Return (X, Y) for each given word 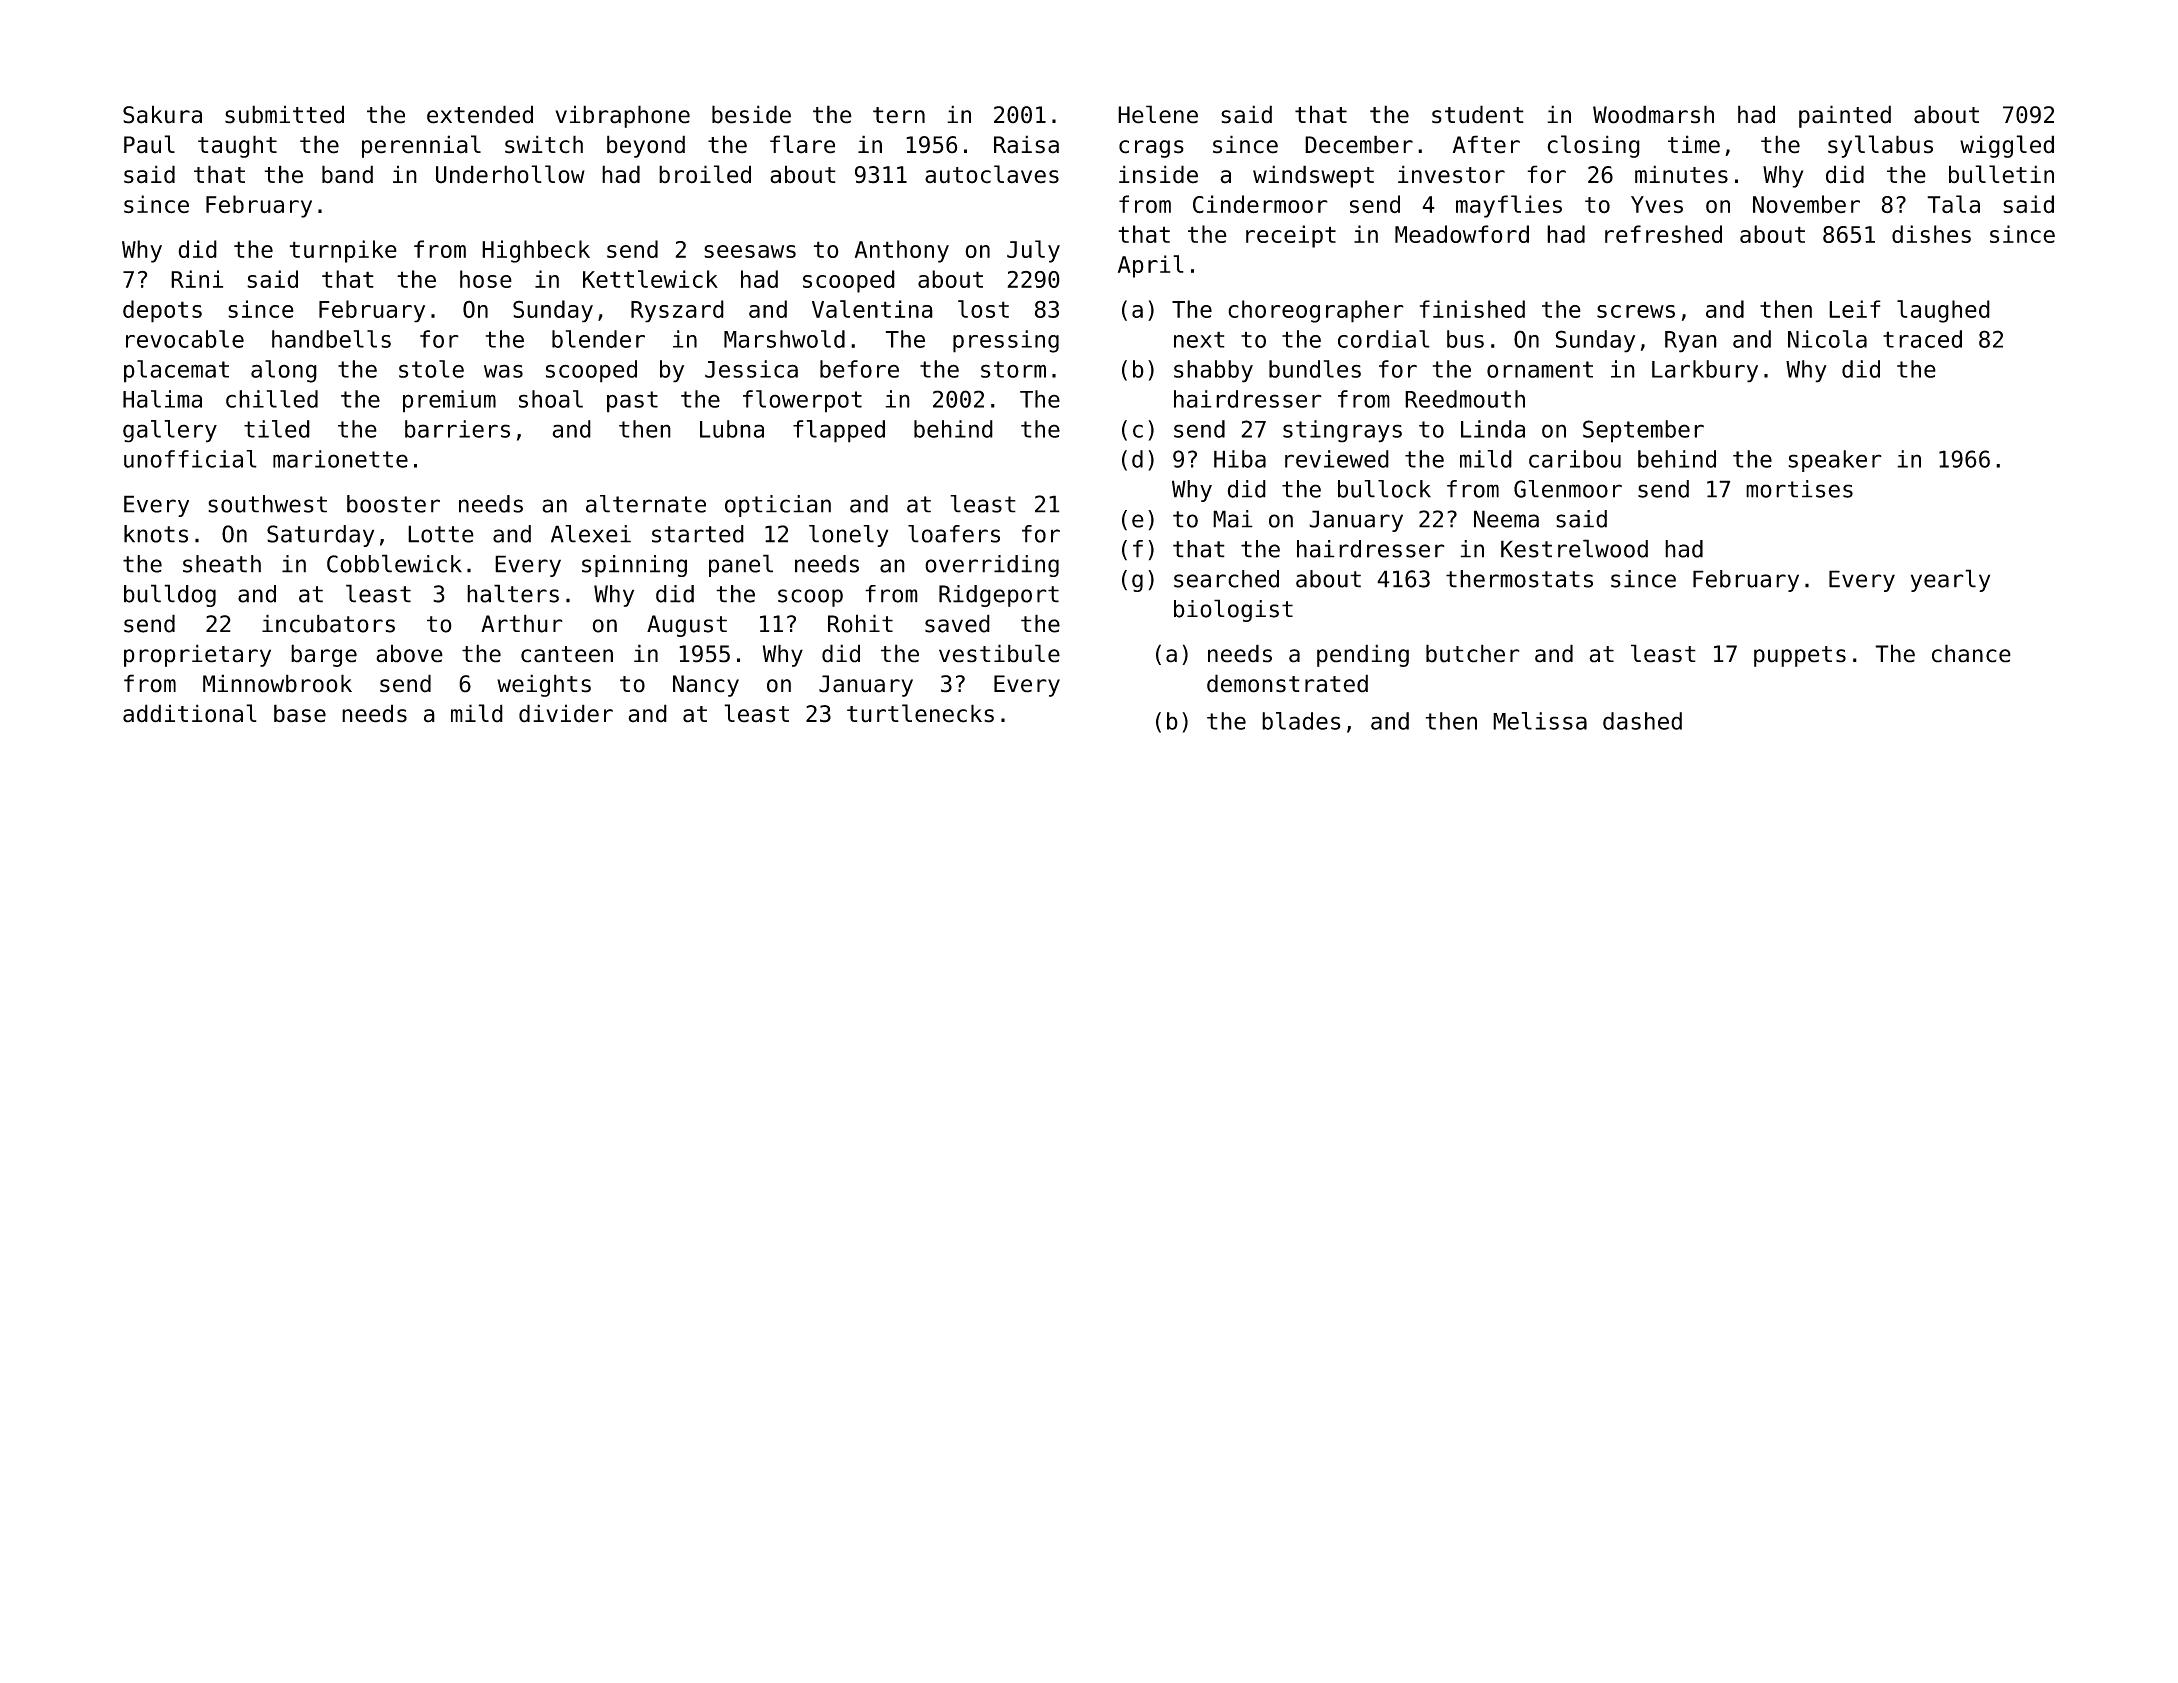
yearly (1950, 580)
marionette (340, 459)
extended (480, 114)
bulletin (2001, 174)
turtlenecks (920, 713)
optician (778, 506)
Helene (1158, 114)
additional (190, 713)
